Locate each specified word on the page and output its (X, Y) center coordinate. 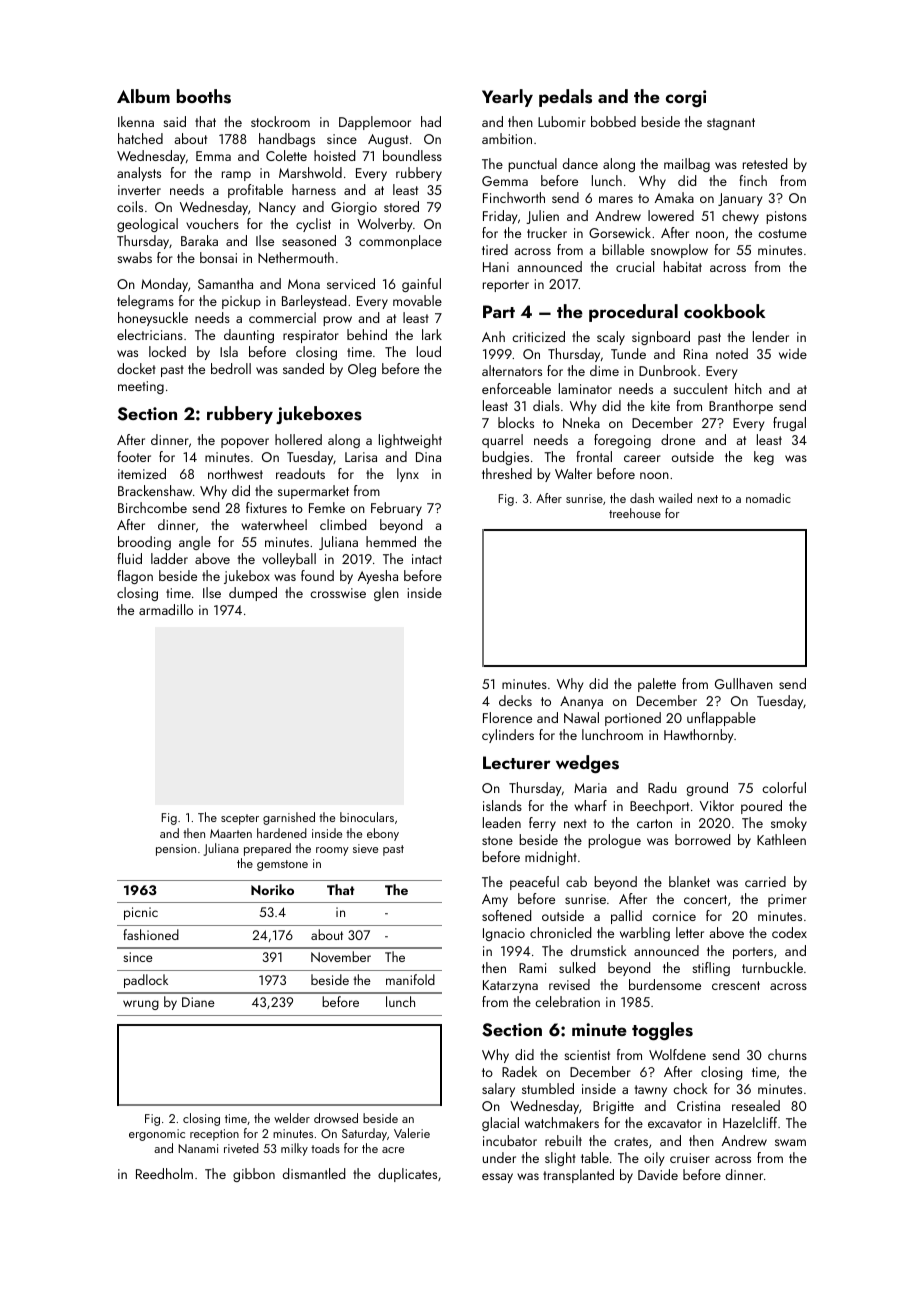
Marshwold (310, 172)
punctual (532, 165)
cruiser (690, 1158)
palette (657, 685)
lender (771, 336)
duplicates (407, 1175)
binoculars (367, 817)
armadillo (166, 609)
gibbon (254, 1175)
